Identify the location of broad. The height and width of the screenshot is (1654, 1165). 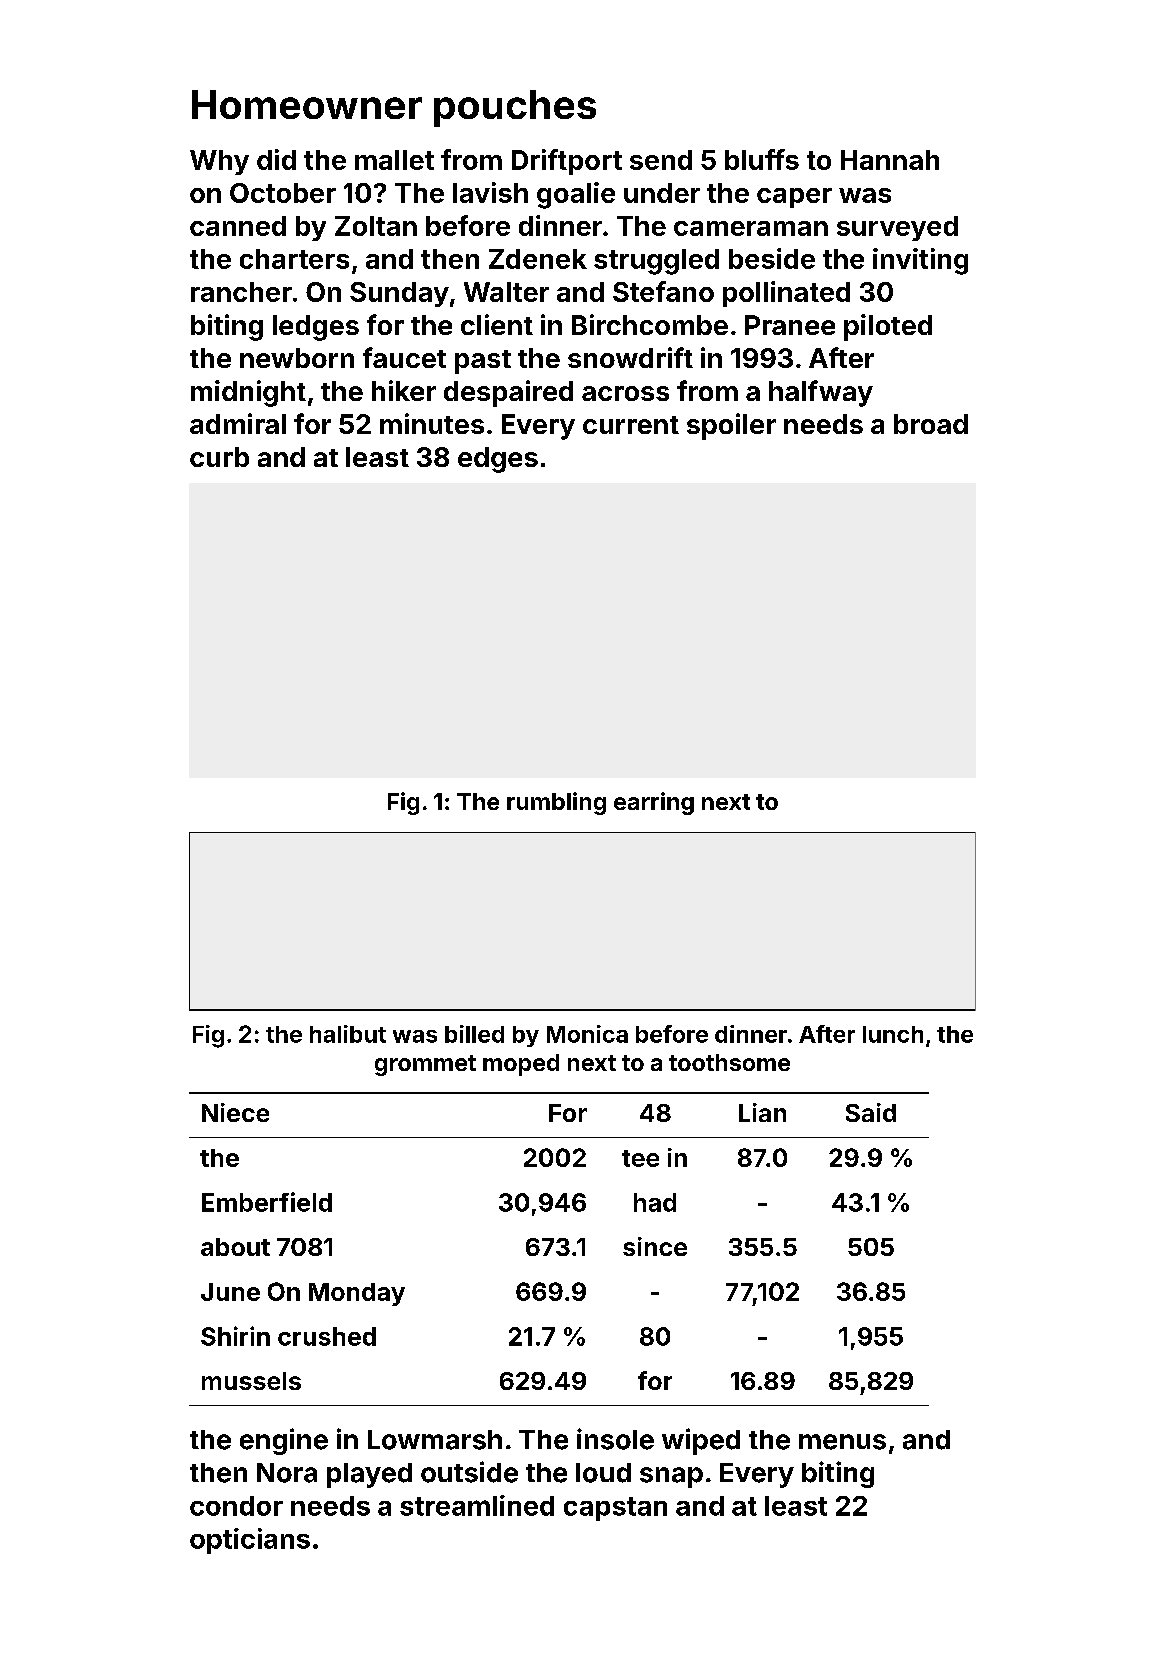
(931, 424).
